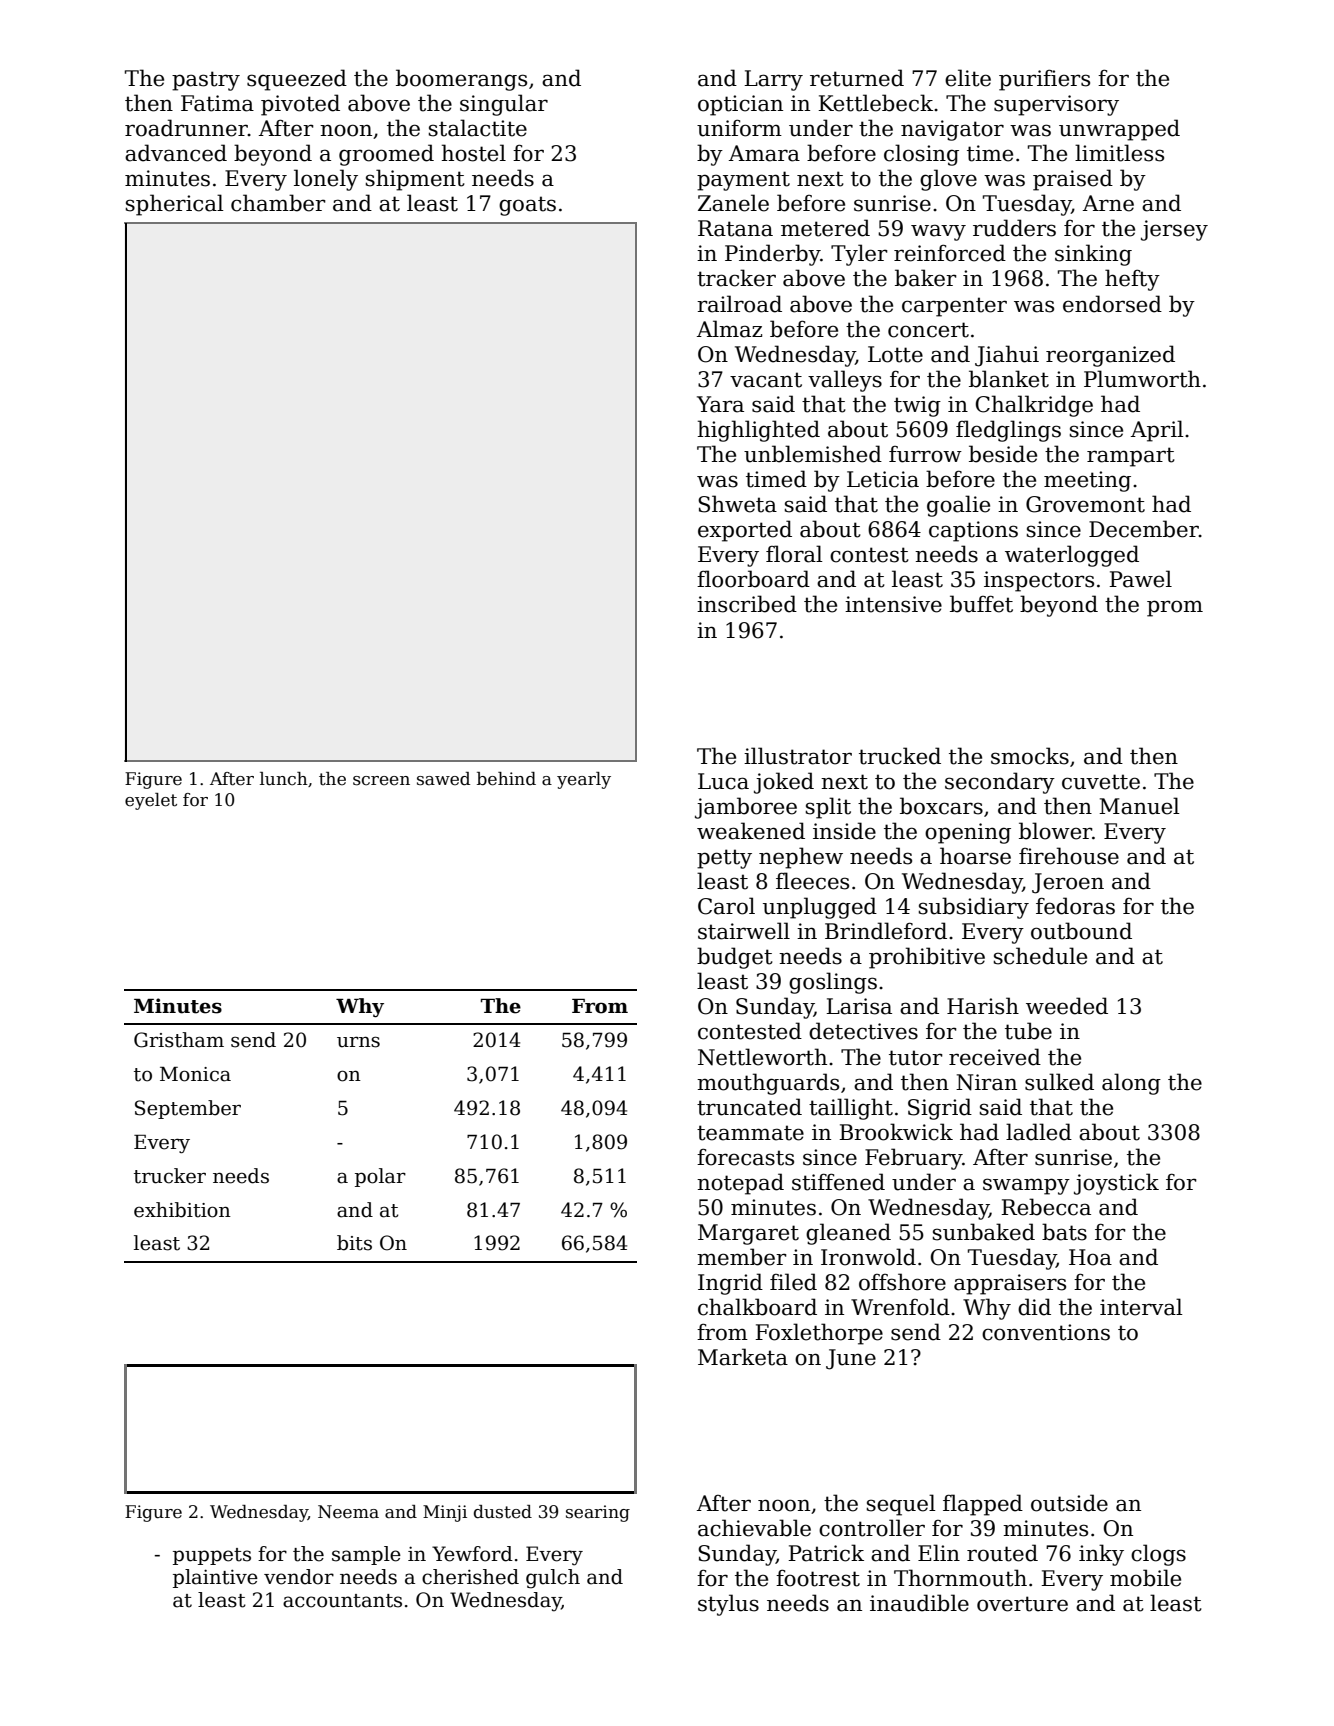 Image resolution: width=1334 pixels, height=1726 pixels. Describe the element at coordinates (762, 1057) in the screenshot. I see `Nettleworth` at that location.
